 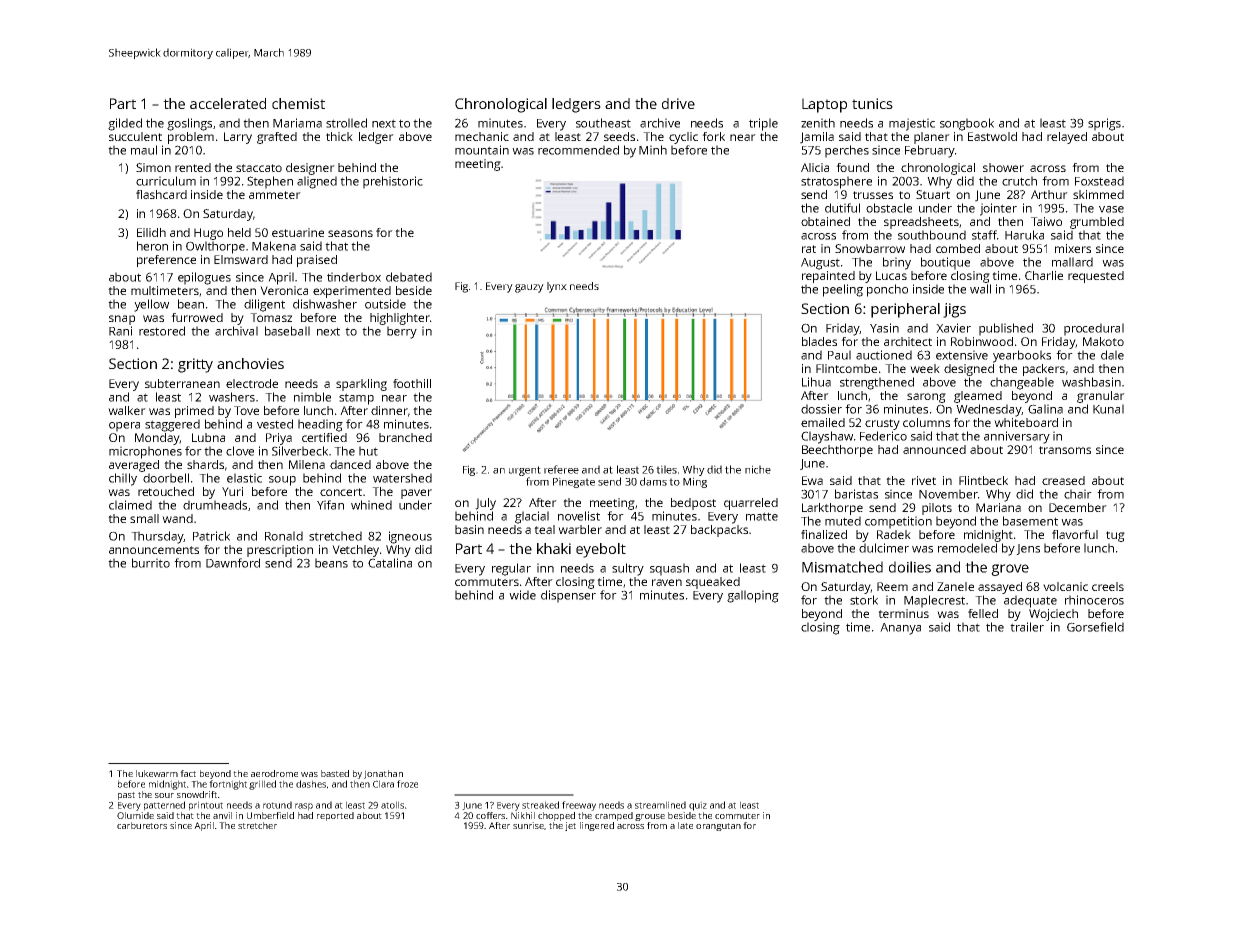 What do you see at coordinates (884, 548) in the screenshot?
I see `dulcimer` at bounding box center [884, 548].
